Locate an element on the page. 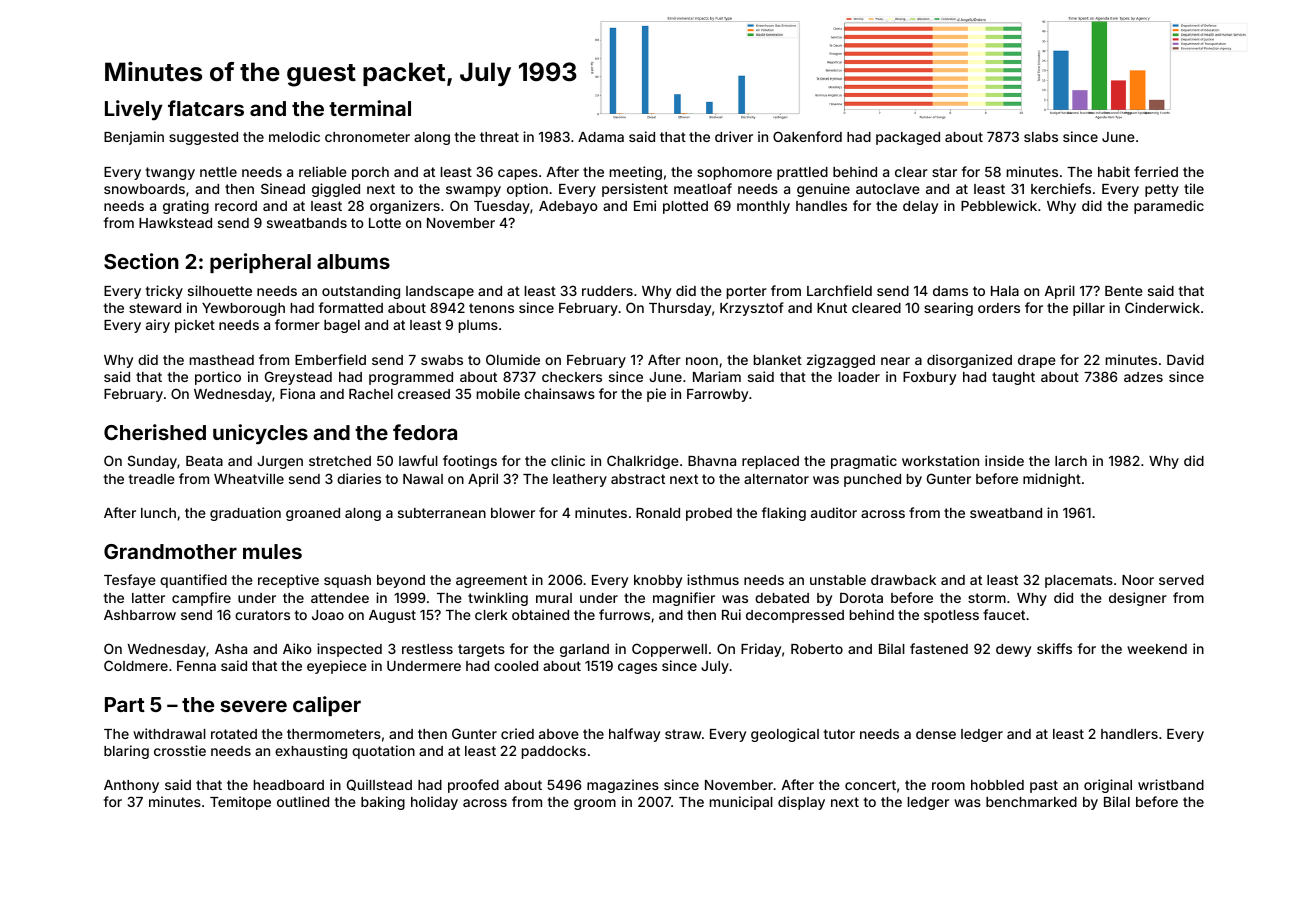 The height and width of the page is (924, 1308). Oakenford is located at coordinates (807, 136).
